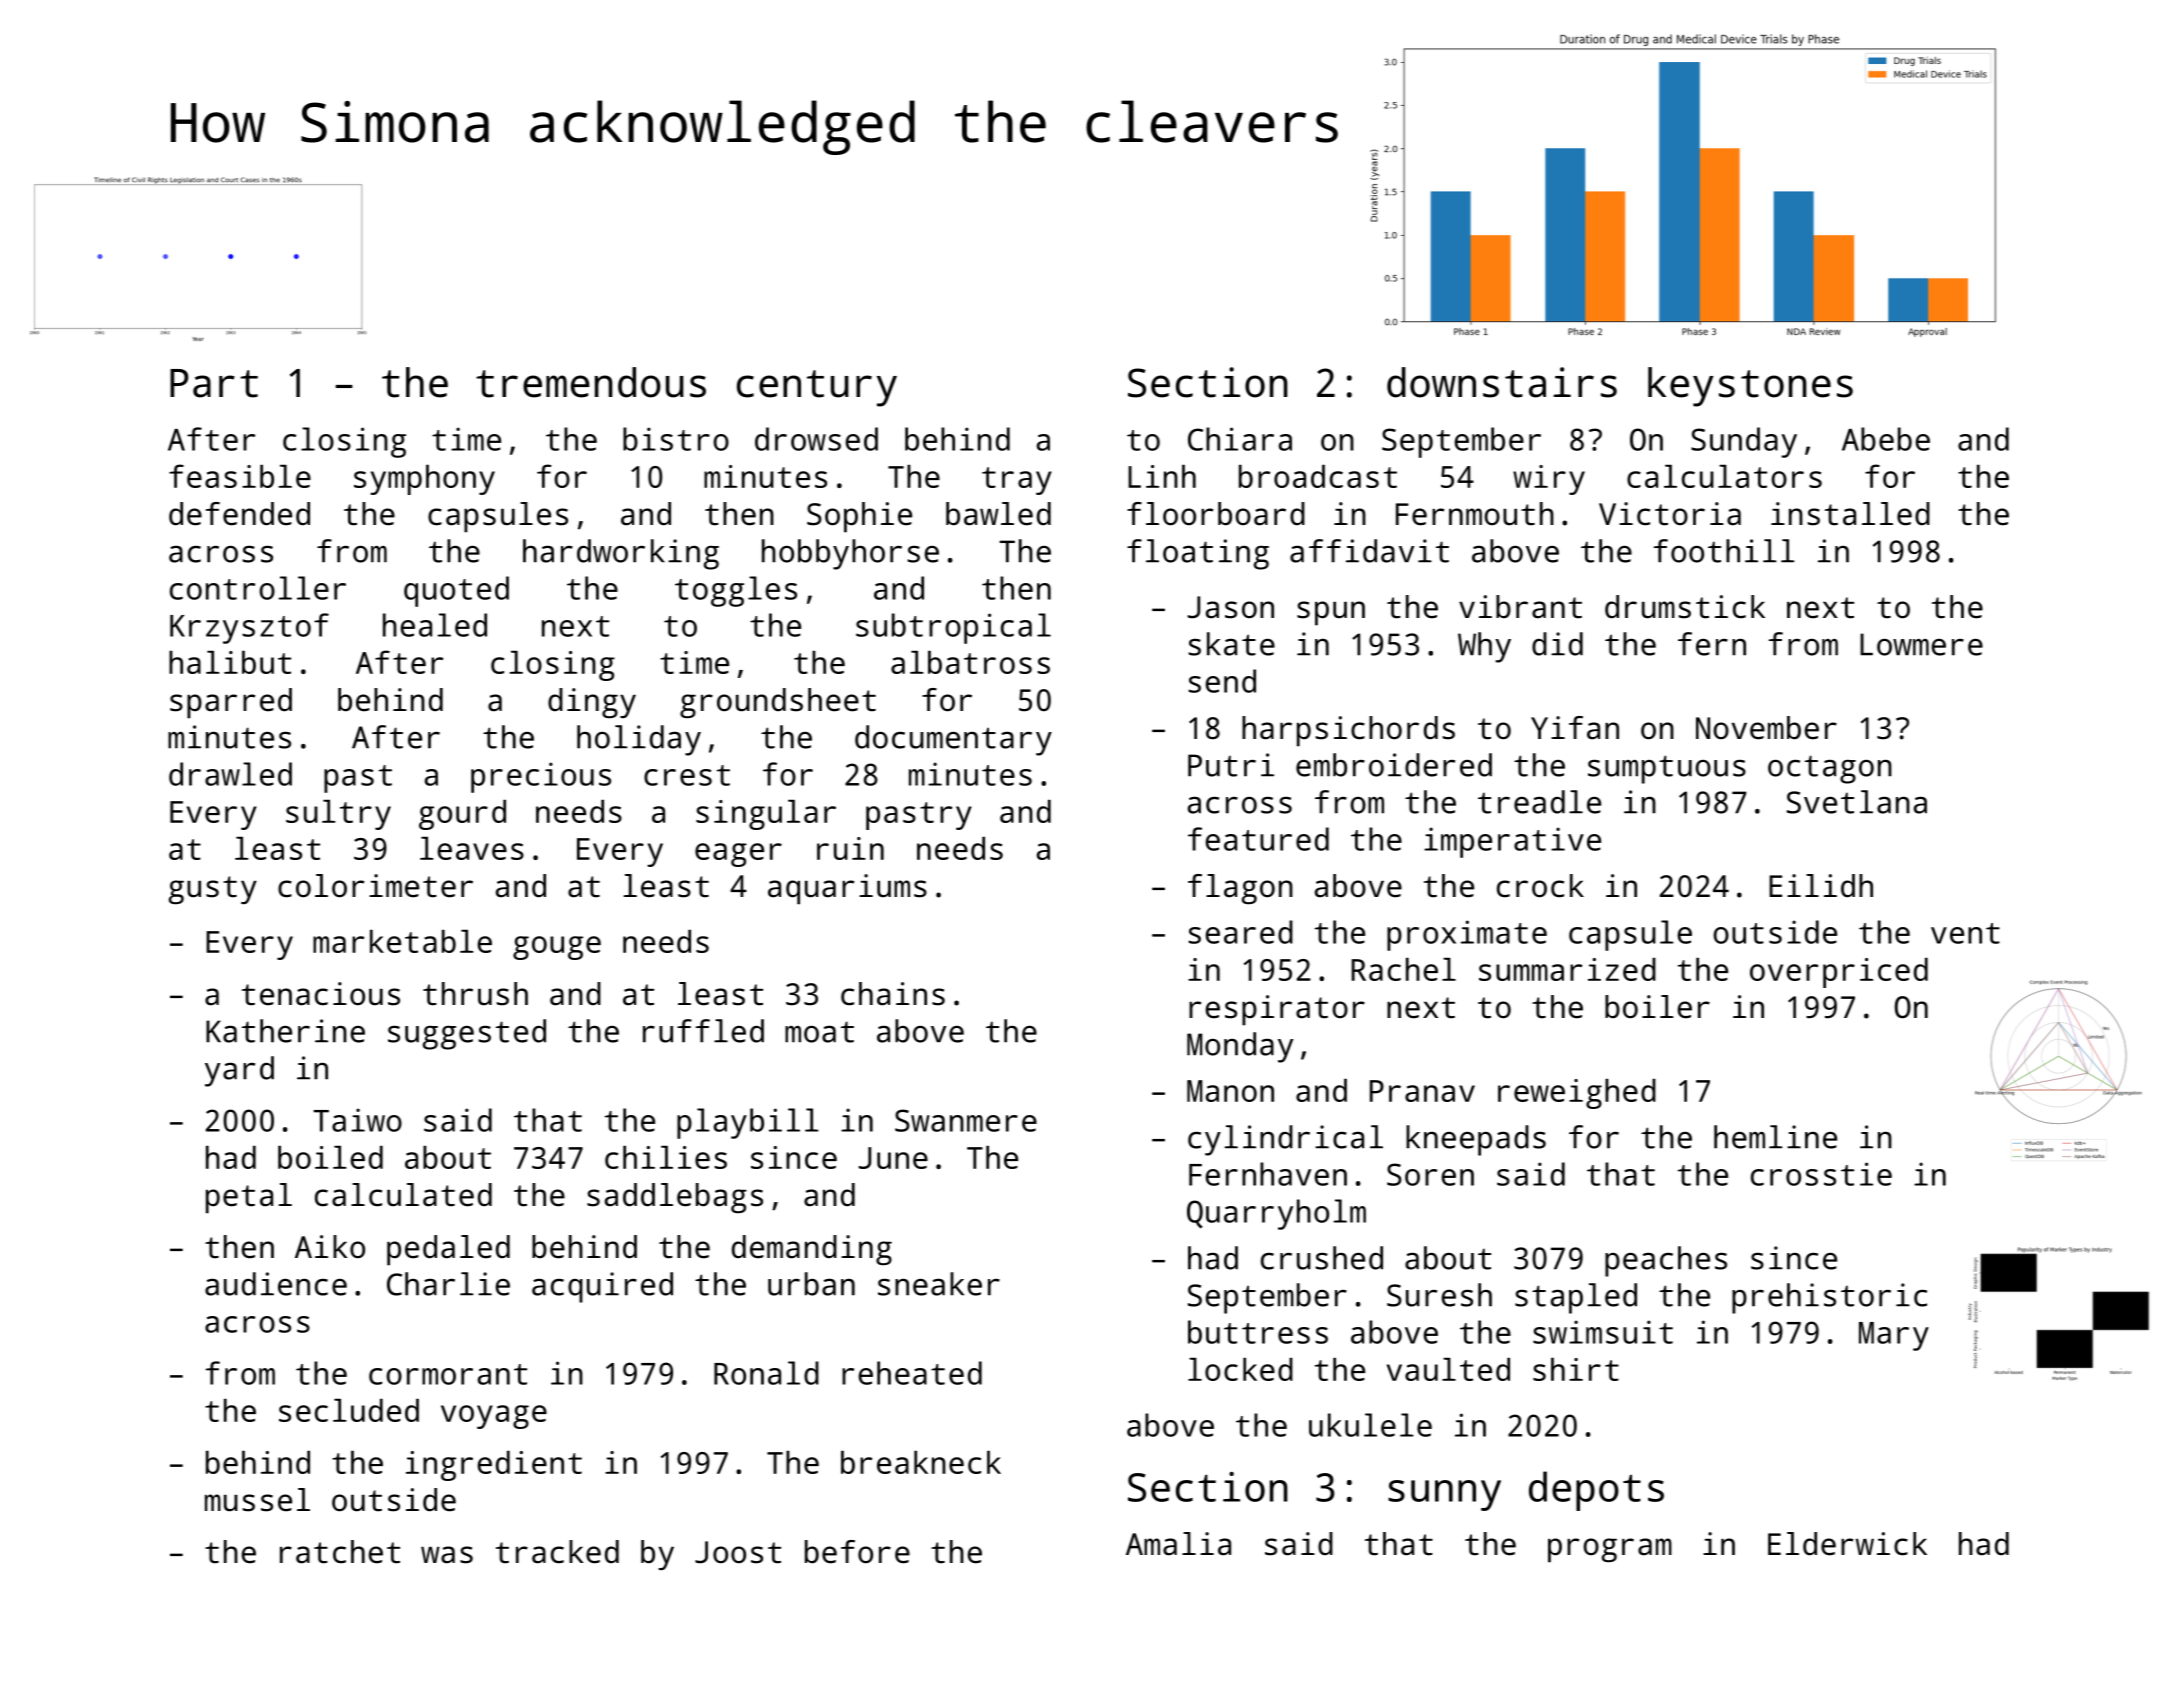 Image resolution: width=2178 pixels, height=1683 pixels. I want to click on Abebe, so click(1886, 439).
